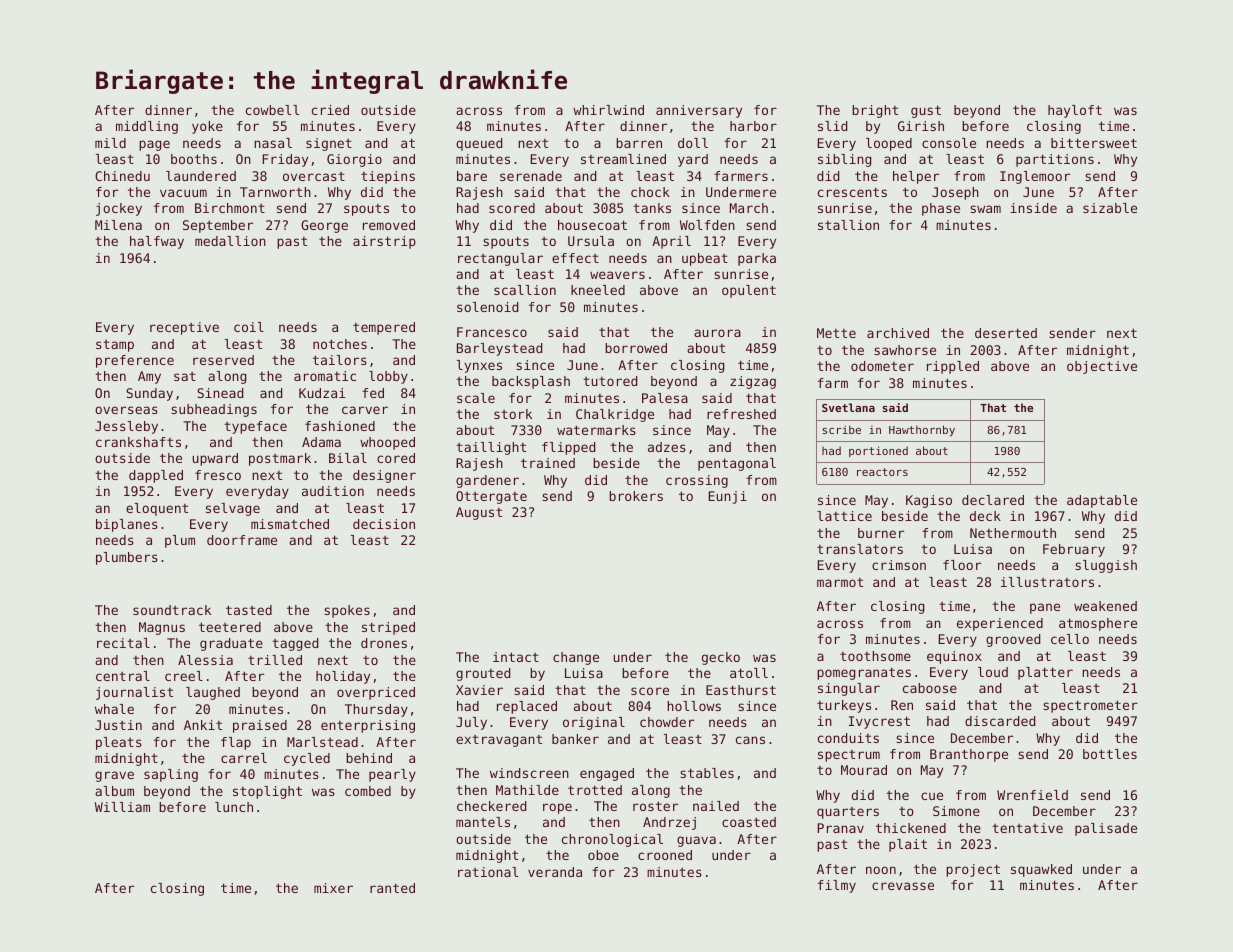 Image resolution: width=1233 pixels, height=952 pixels. Describe the element at coordinates (135, 361) in the document. I see `preference` at that location.
